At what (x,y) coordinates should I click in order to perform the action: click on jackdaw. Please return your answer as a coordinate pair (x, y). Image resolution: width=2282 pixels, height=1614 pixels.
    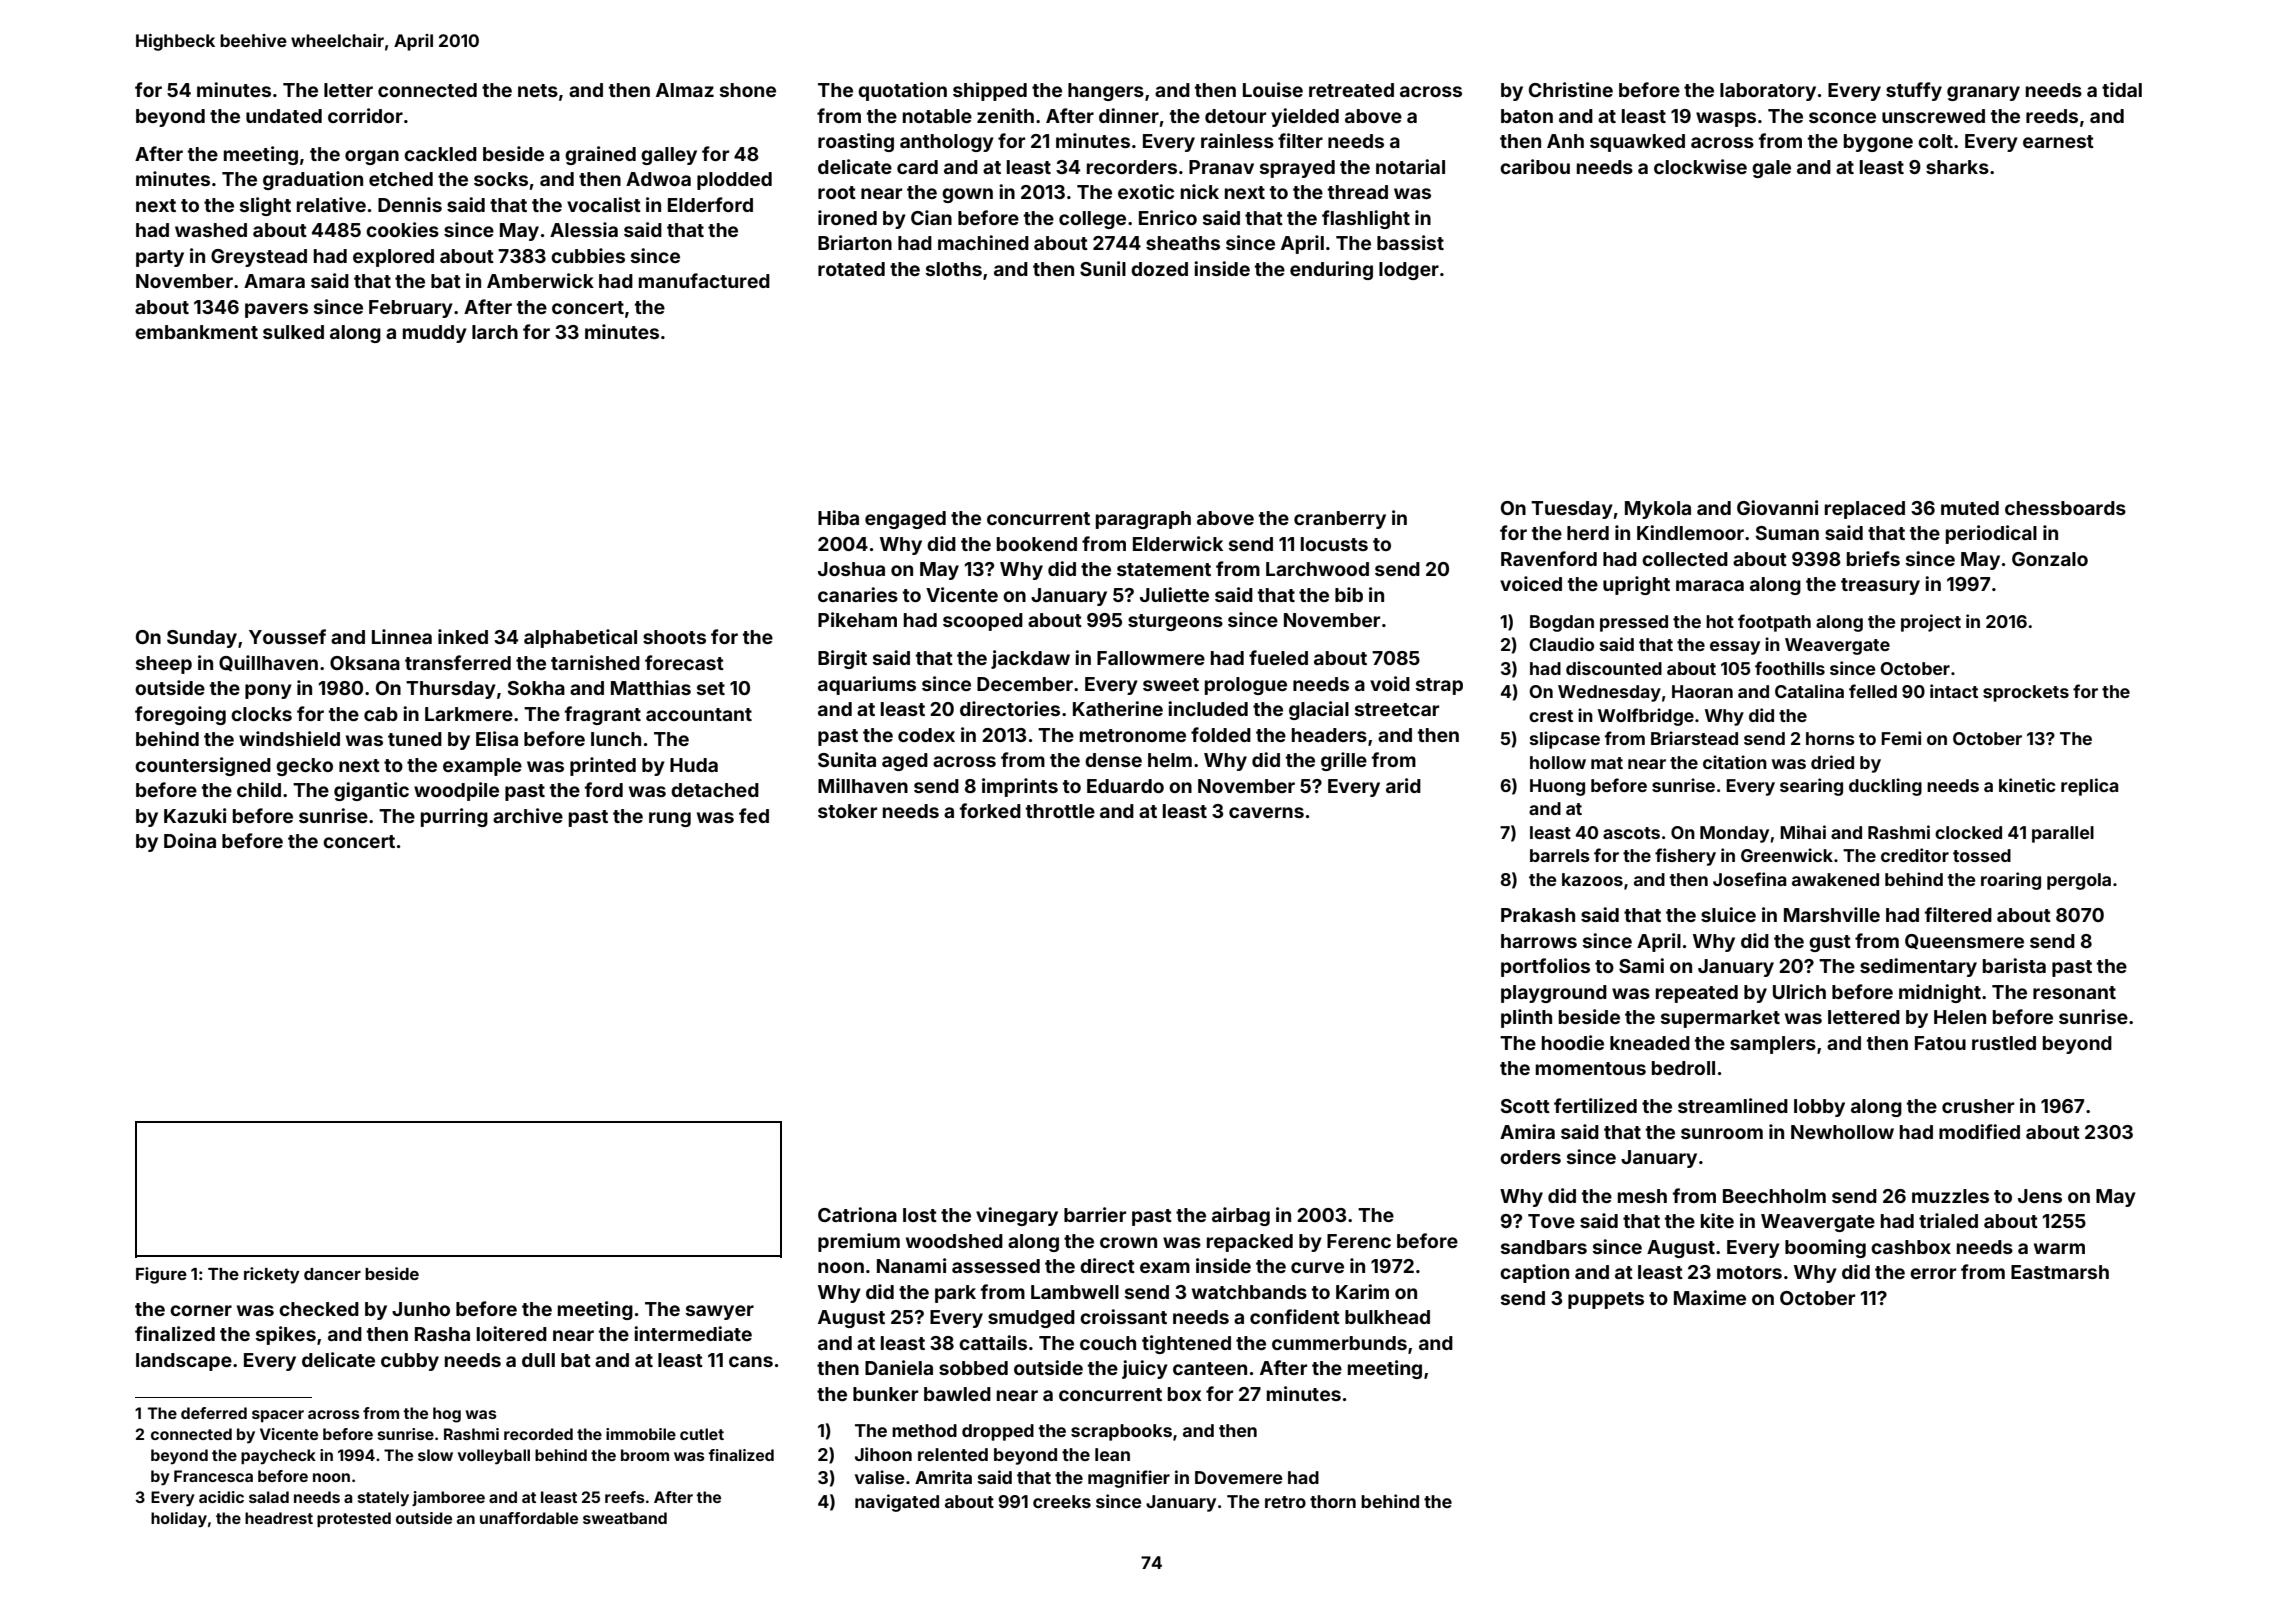
    Looking at the image, I should click on (1030, 659).
